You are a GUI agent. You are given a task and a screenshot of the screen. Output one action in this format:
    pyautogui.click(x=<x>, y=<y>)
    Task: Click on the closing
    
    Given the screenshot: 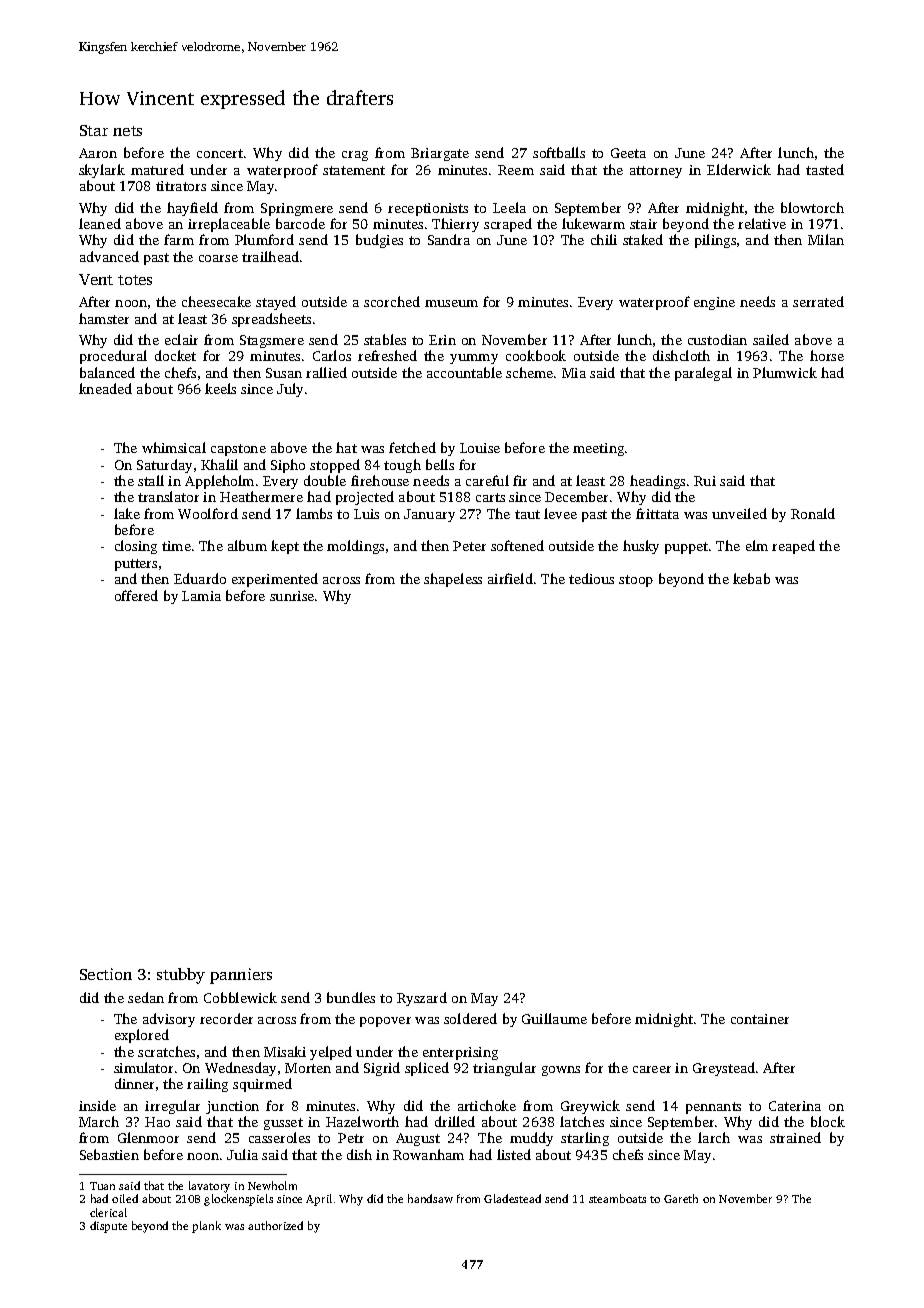 What is the action you would take?
    pyautogui.click(x=136, y=547)
